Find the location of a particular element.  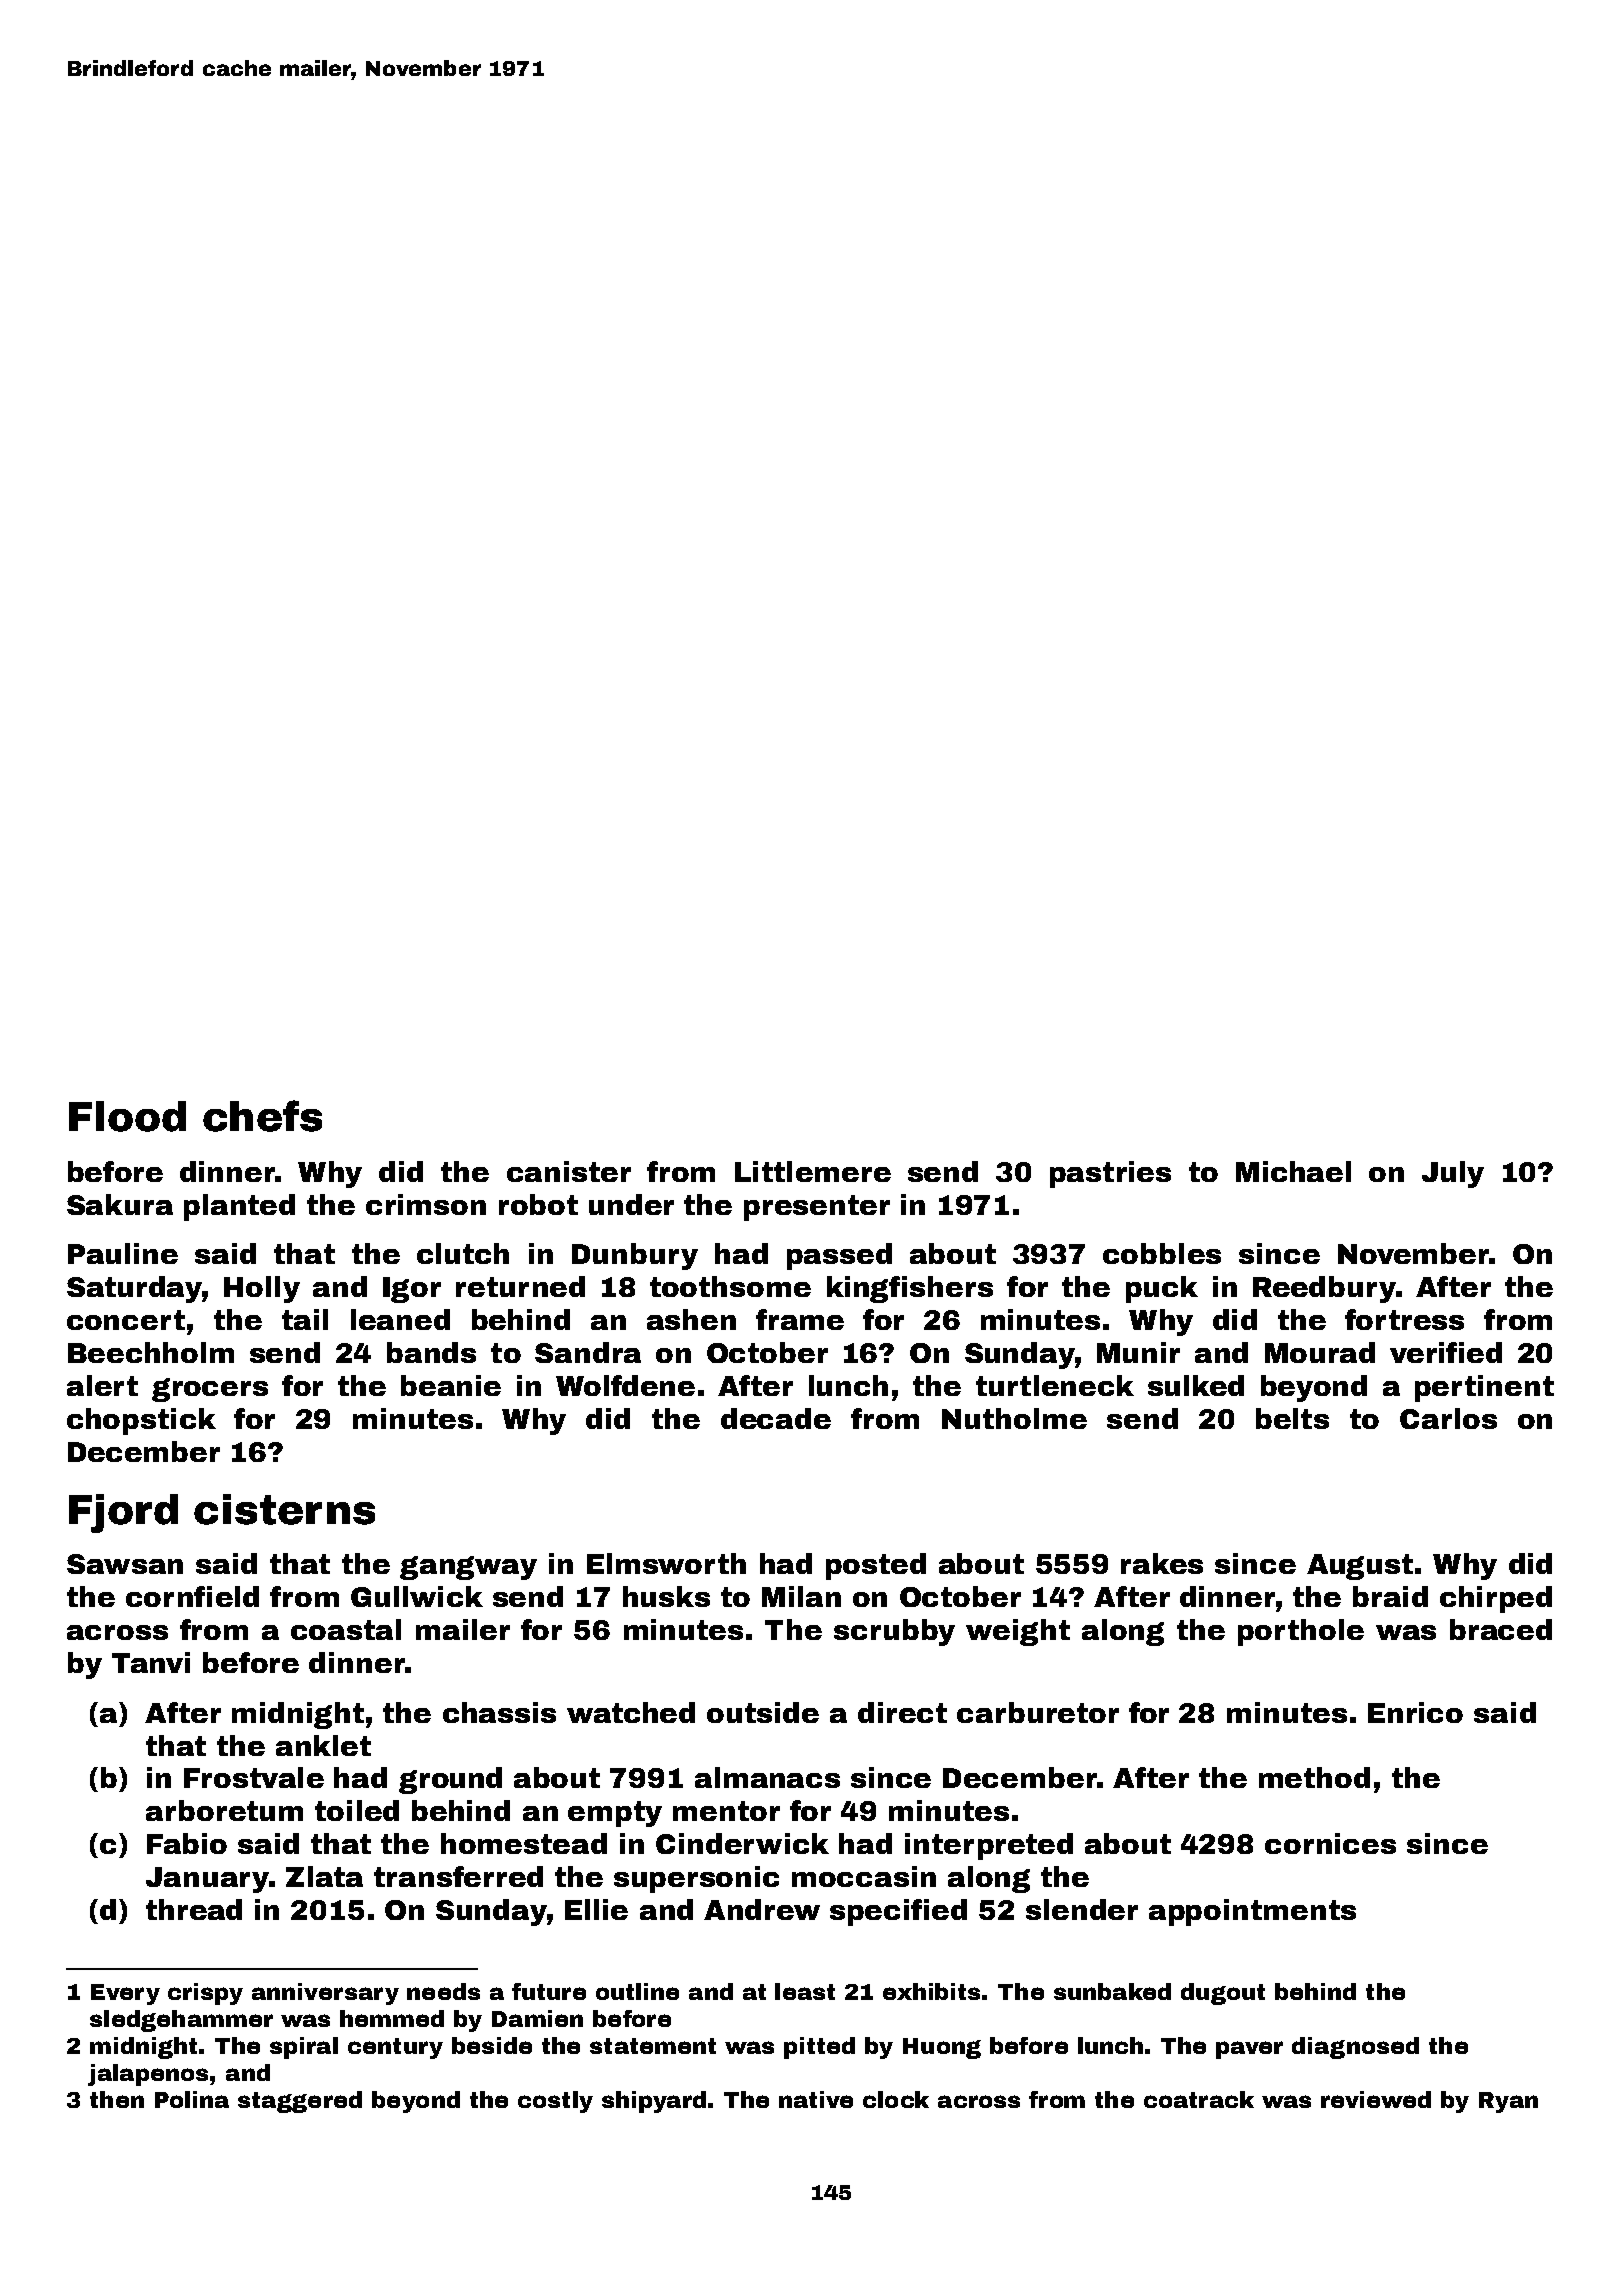

Every is located at coordinates (125, 1994).
